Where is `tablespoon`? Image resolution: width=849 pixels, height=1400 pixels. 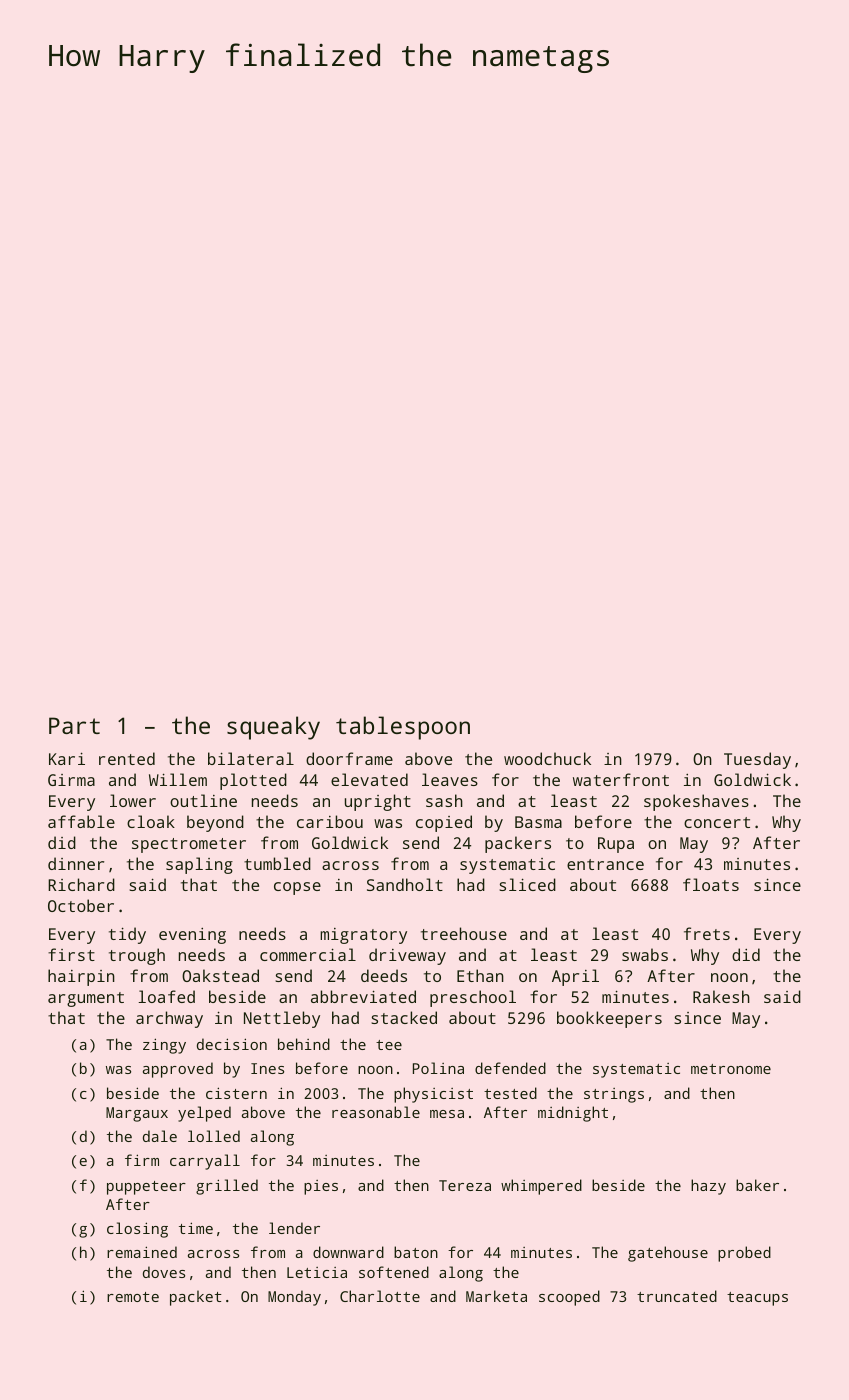
tablespoon is located at coordinates (403, 728).
